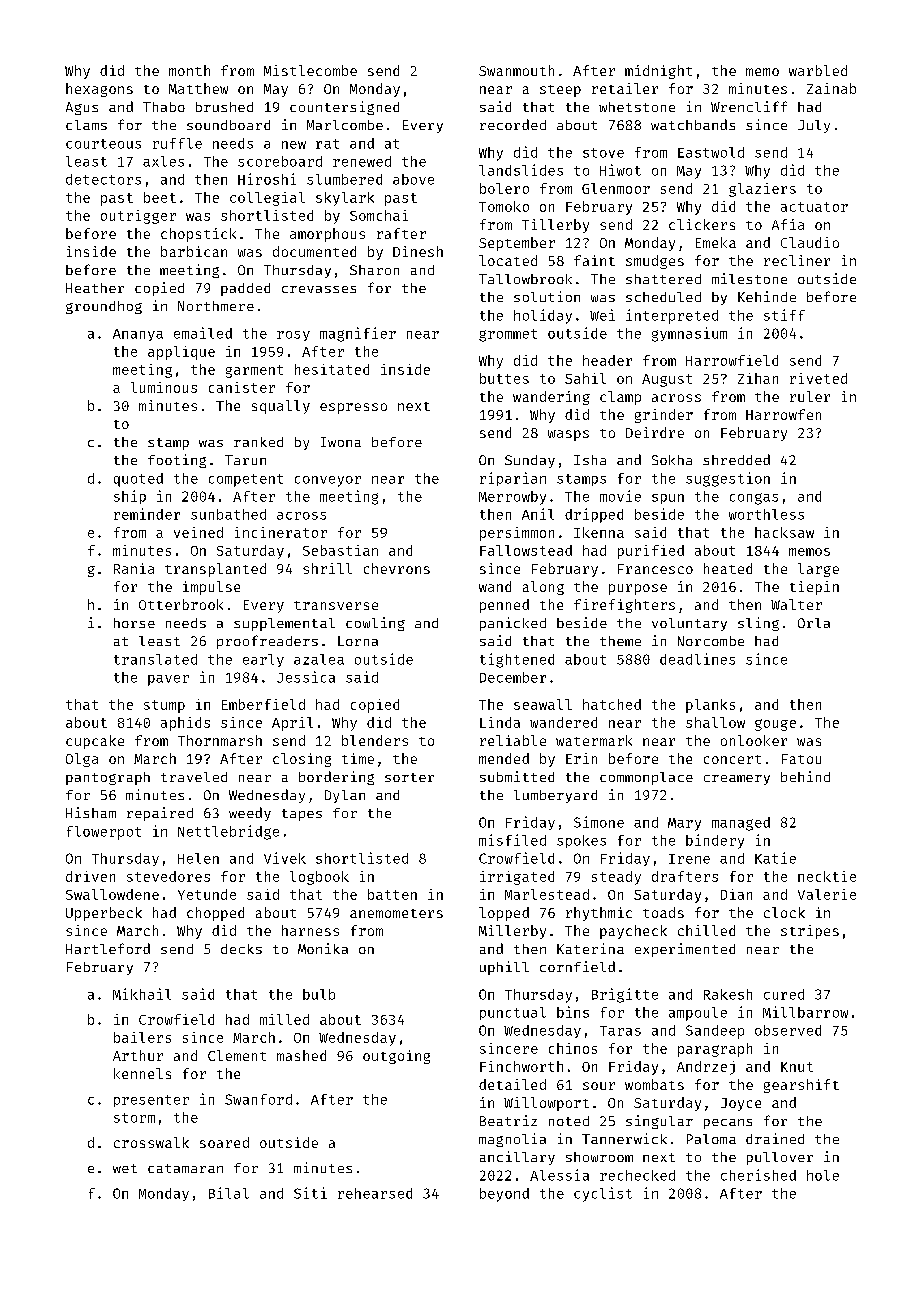 The height and width of the screenshot is (1314, 924). I want to click on wet, so click(125, 1168).
